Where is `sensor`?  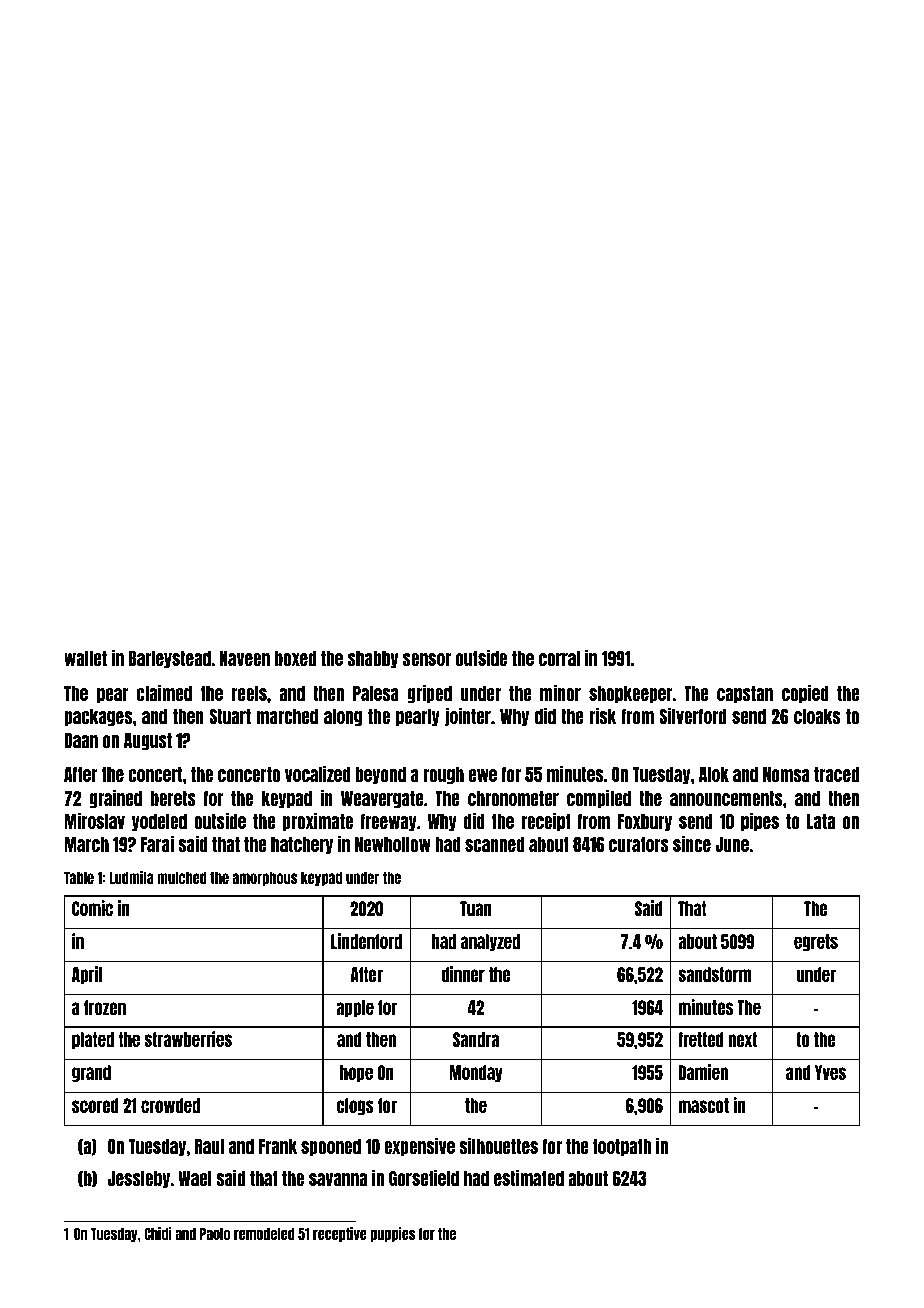
sensor is located at coordinates (427, 659).
